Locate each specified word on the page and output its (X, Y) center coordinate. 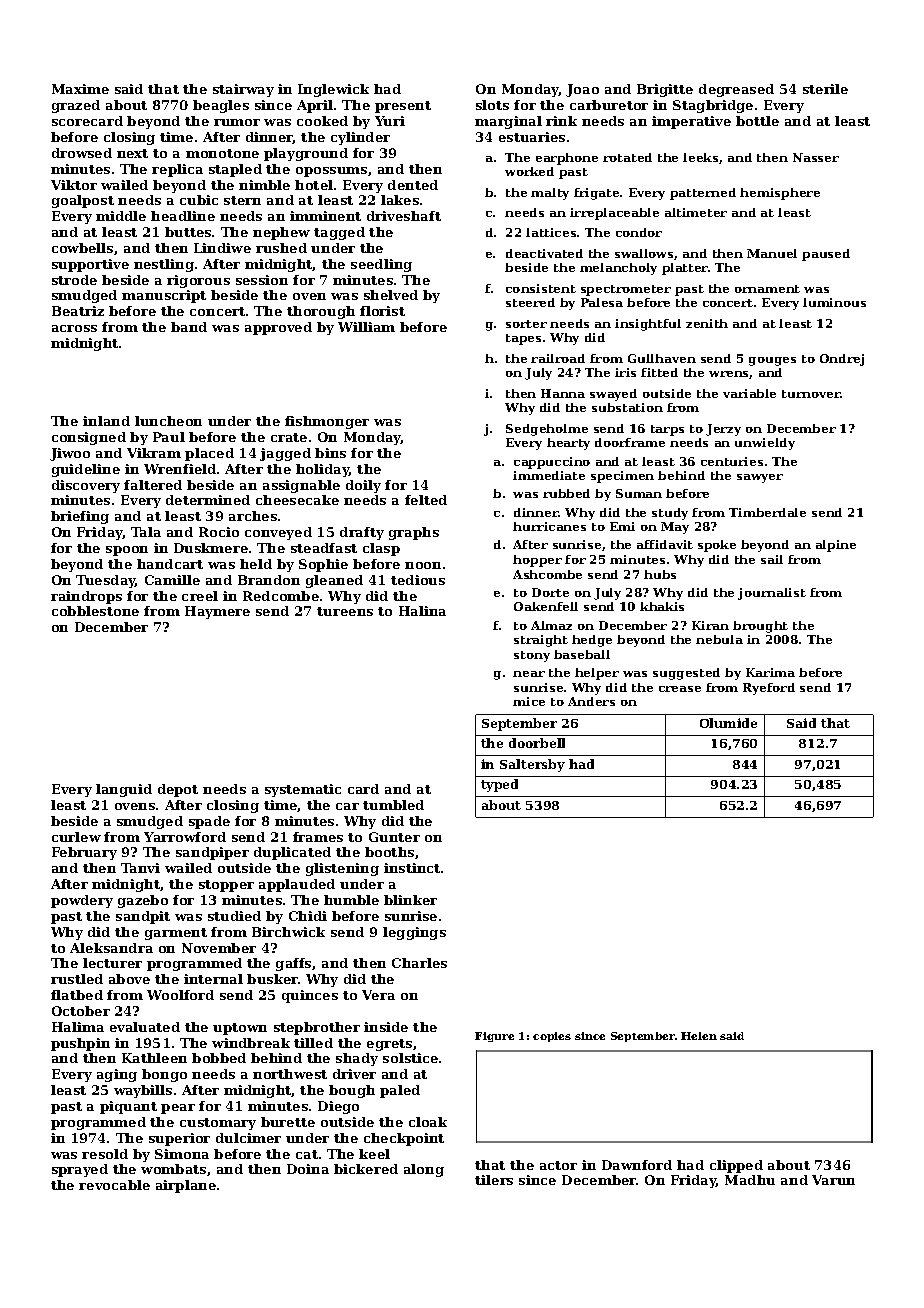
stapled (235, 170)
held (256, 564)
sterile (825, 89)
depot (178, 790)
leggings (414, 933)
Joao (582, 90)
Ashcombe (547, 574)
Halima (78, 1027)
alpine (836, 546)
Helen (699, 1036)
